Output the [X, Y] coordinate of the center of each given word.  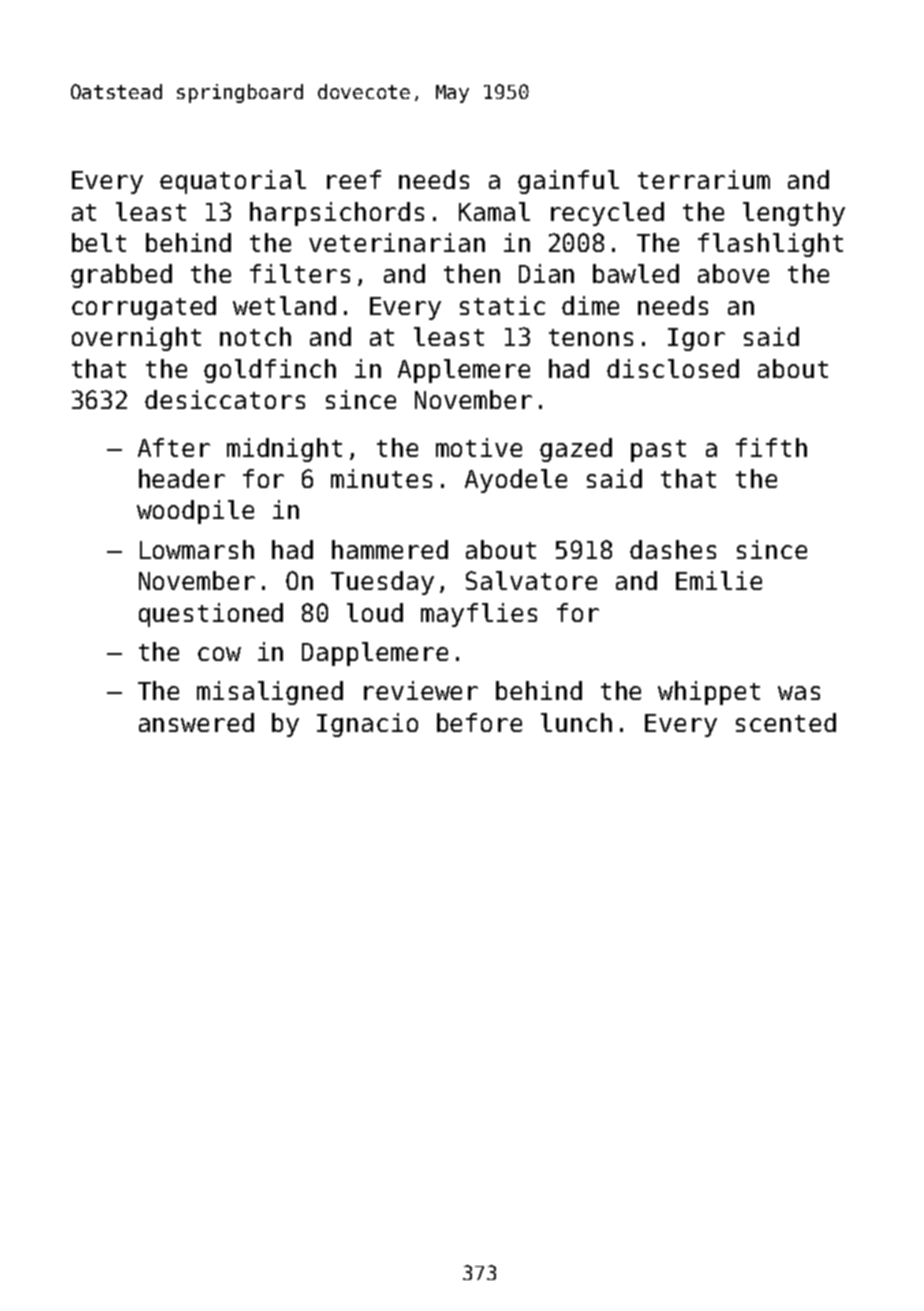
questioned [211, 615]
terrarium [704, 179]
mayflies [479, 615]
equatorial [233, 182]
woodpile [195, 512]
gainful [568, 182]
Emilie [719, 580]
